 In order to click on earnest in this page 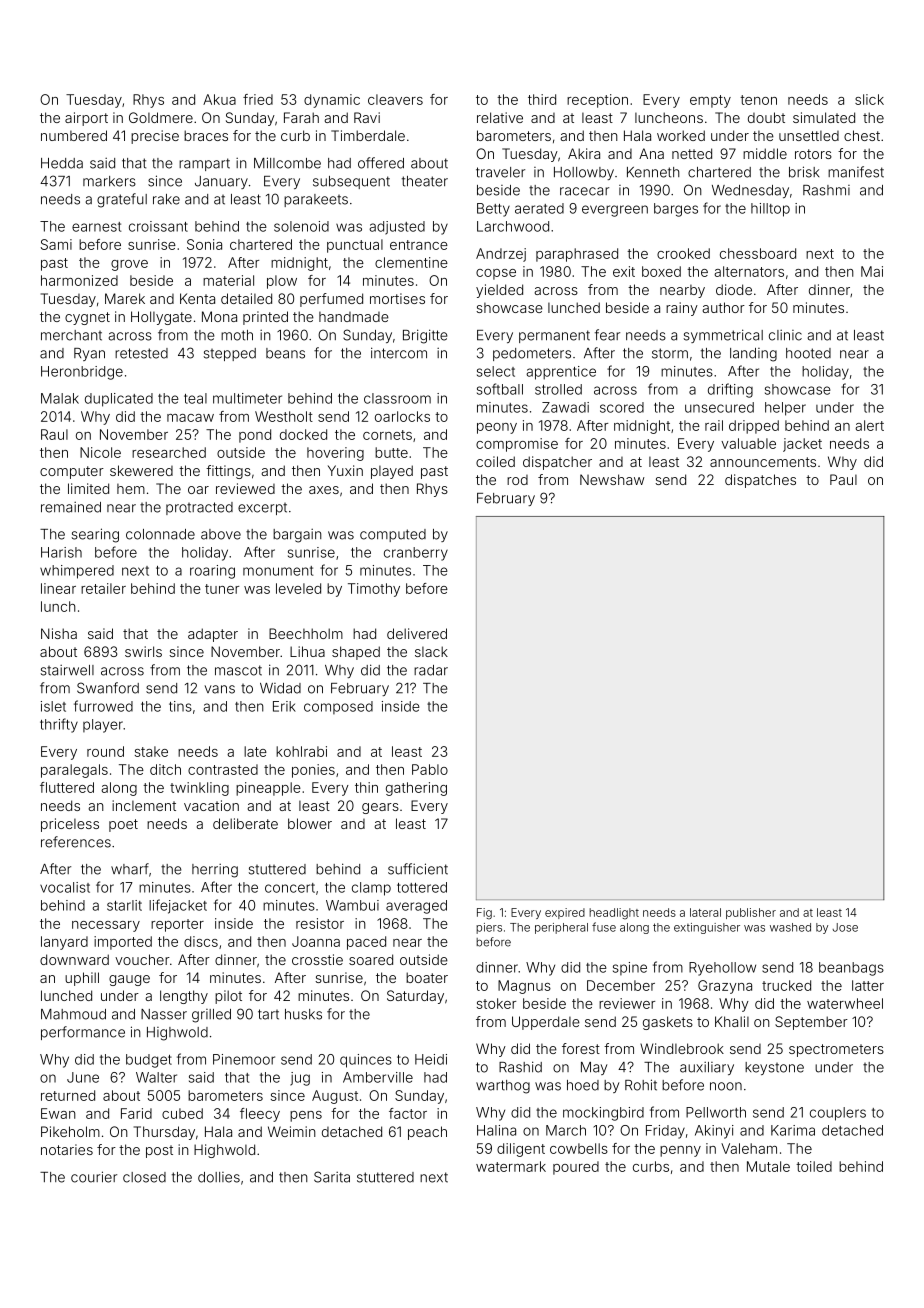, I will do `click(96, 227)`.
